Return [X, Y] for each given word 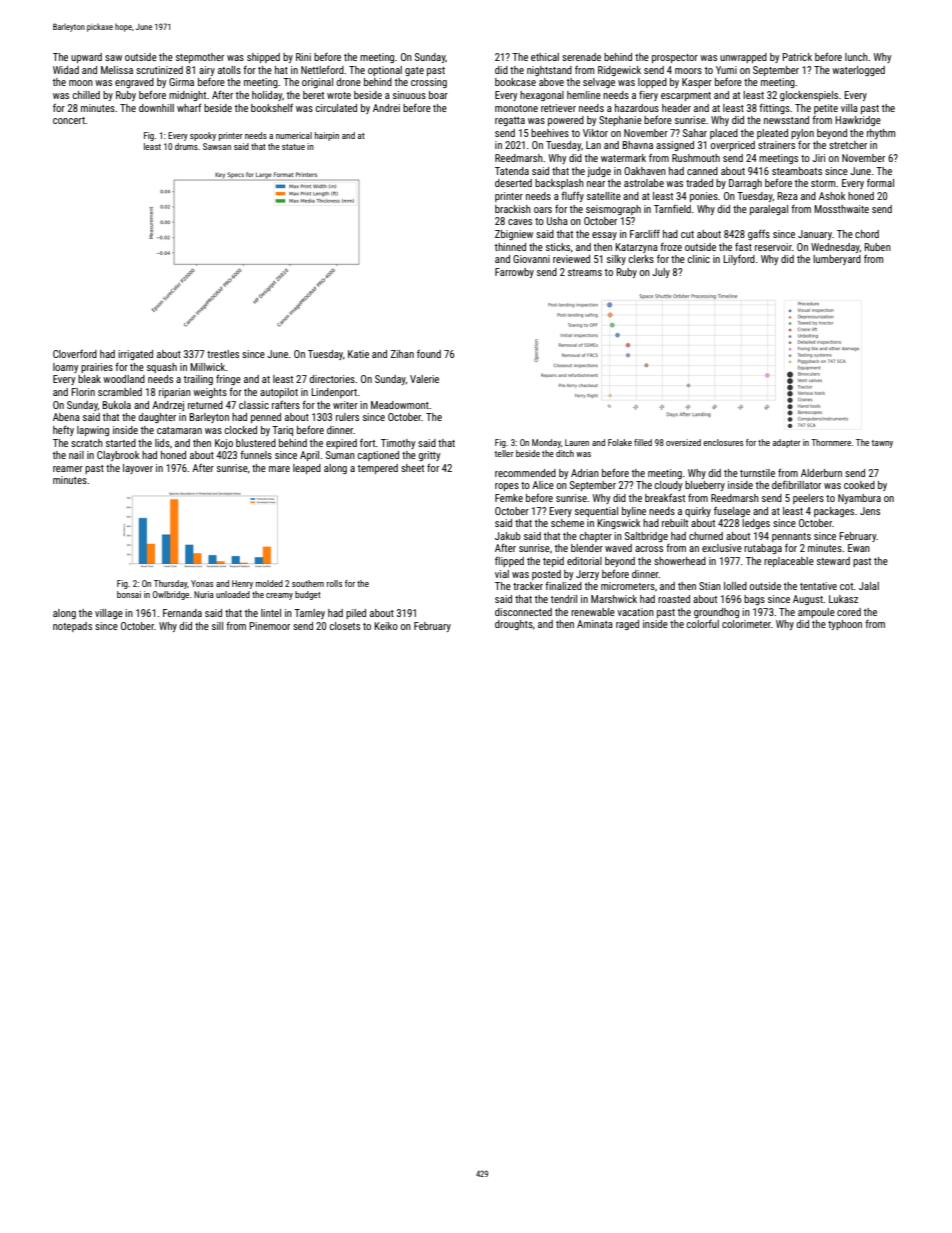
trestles [223, 354]
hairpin [327, 136]
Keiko [386, 626]
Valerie [424, 379]
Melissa [117, 70]
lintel [271, 613]
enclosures [723, 442]
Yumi [726, 70]
